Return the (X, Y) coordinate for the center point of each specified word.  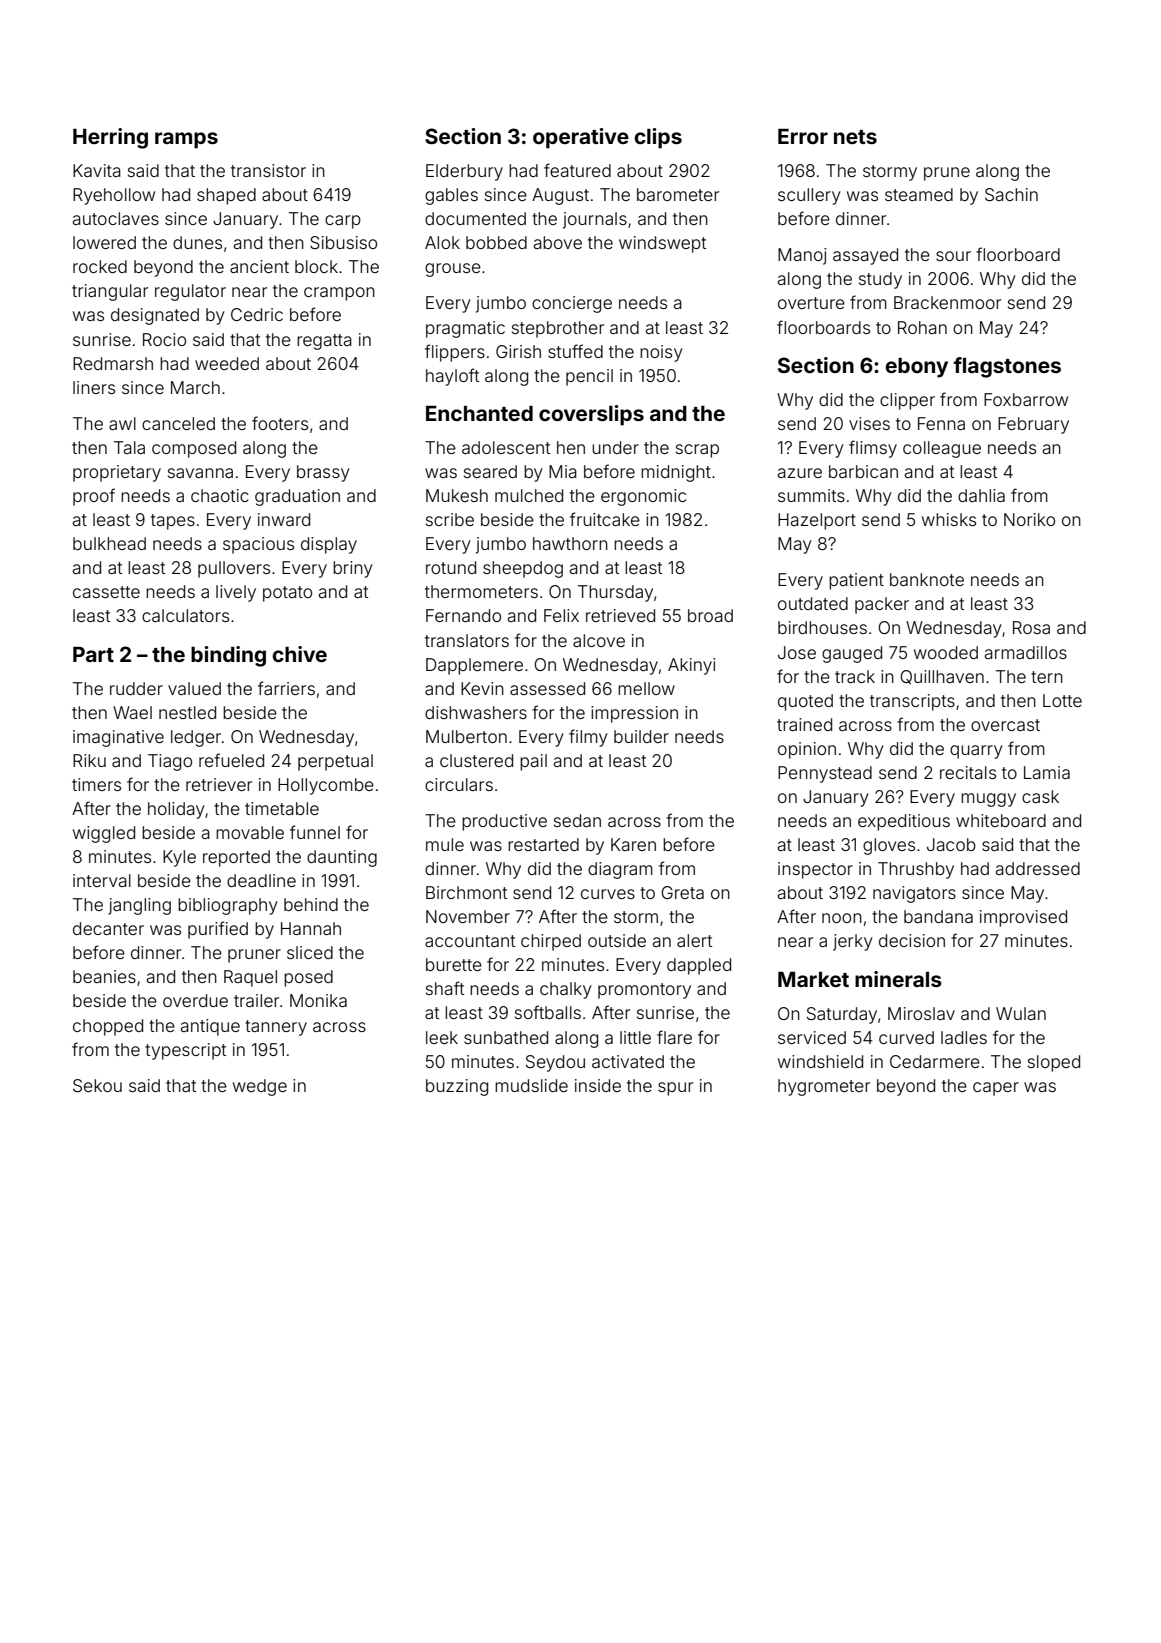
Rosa (1031, 627)
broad (710, 615)
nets (855, 137)
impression (634, 714)
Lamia (1047, 772)
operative (581, 138)
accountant (470, 941)
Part (93, 654)
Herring (110, 138)
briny (353, 569)
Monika (318, 1000)
